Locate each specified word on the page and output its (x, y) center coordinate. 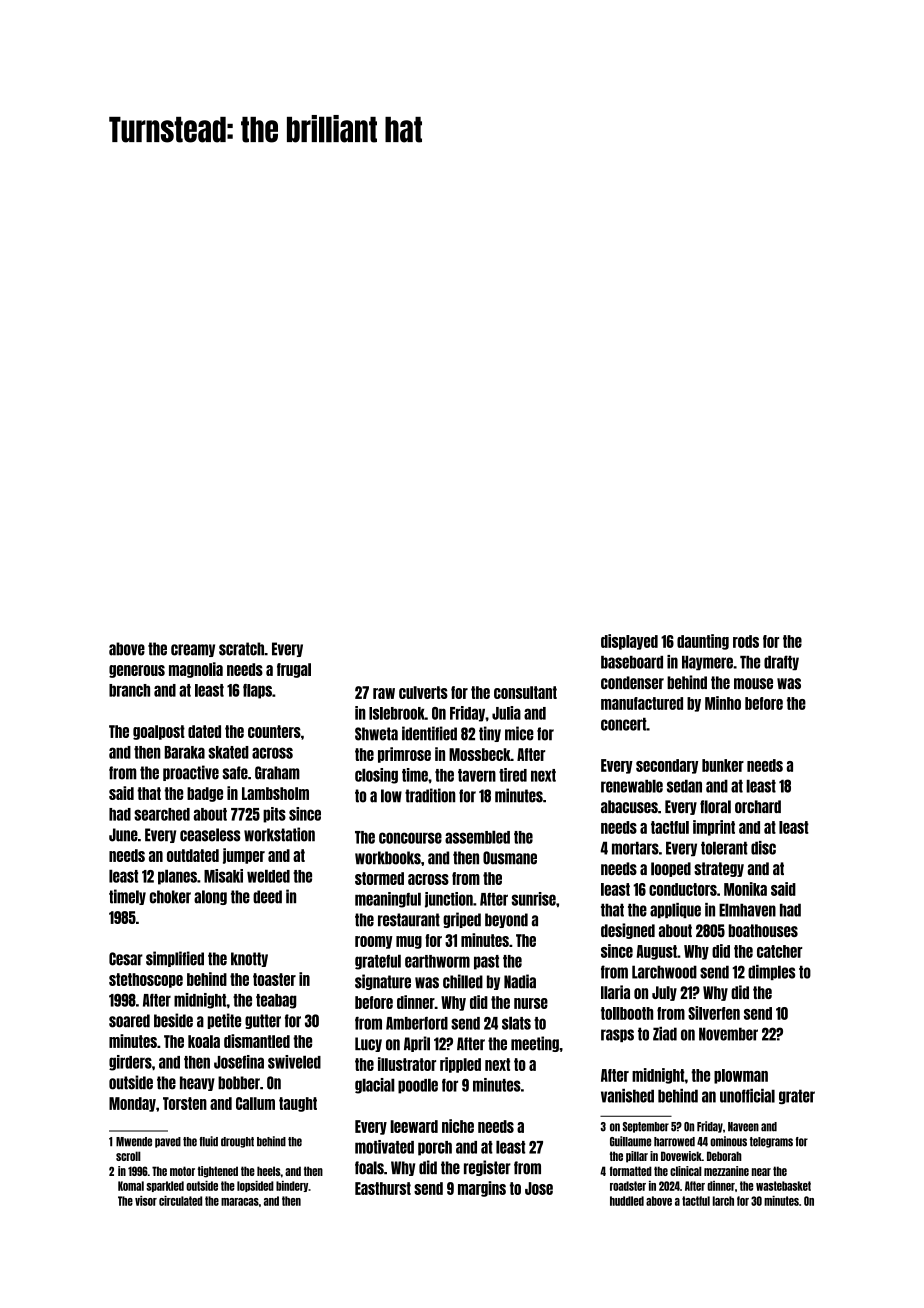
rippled (460, 1065)
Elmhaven (747, 910)
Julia (506, 713)
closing (376, 776)
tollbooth (627, 1013)
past (486, 962)
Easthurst (383, 1188)
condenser (632, 682)
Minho (723, 703)
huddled (627, 1201)
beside (173, 1020)
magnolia (196, 670)
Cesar (126, 959)
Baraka (185, 752)
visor (146, 1201)
